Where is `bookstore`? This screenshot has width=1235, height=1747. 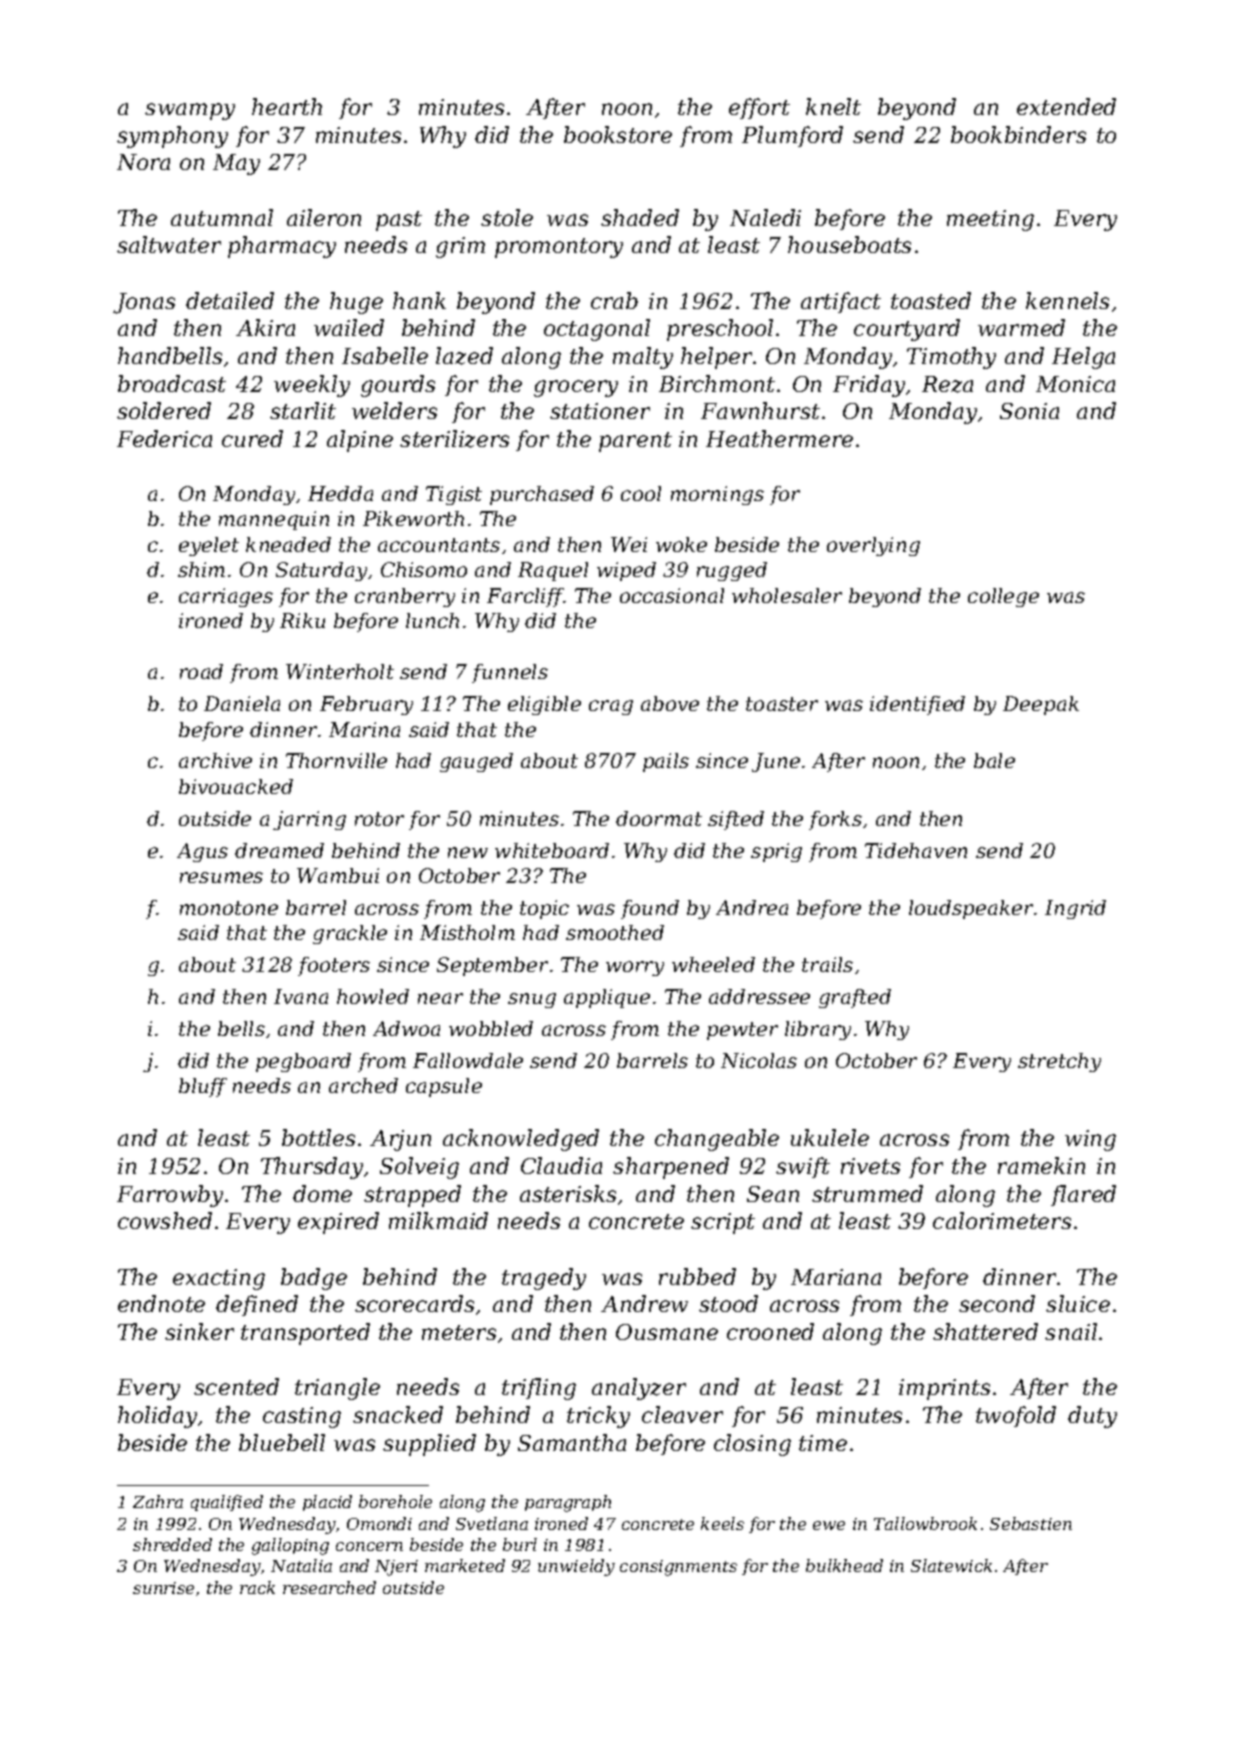
bookstore is located at coordinates (618, 134).
